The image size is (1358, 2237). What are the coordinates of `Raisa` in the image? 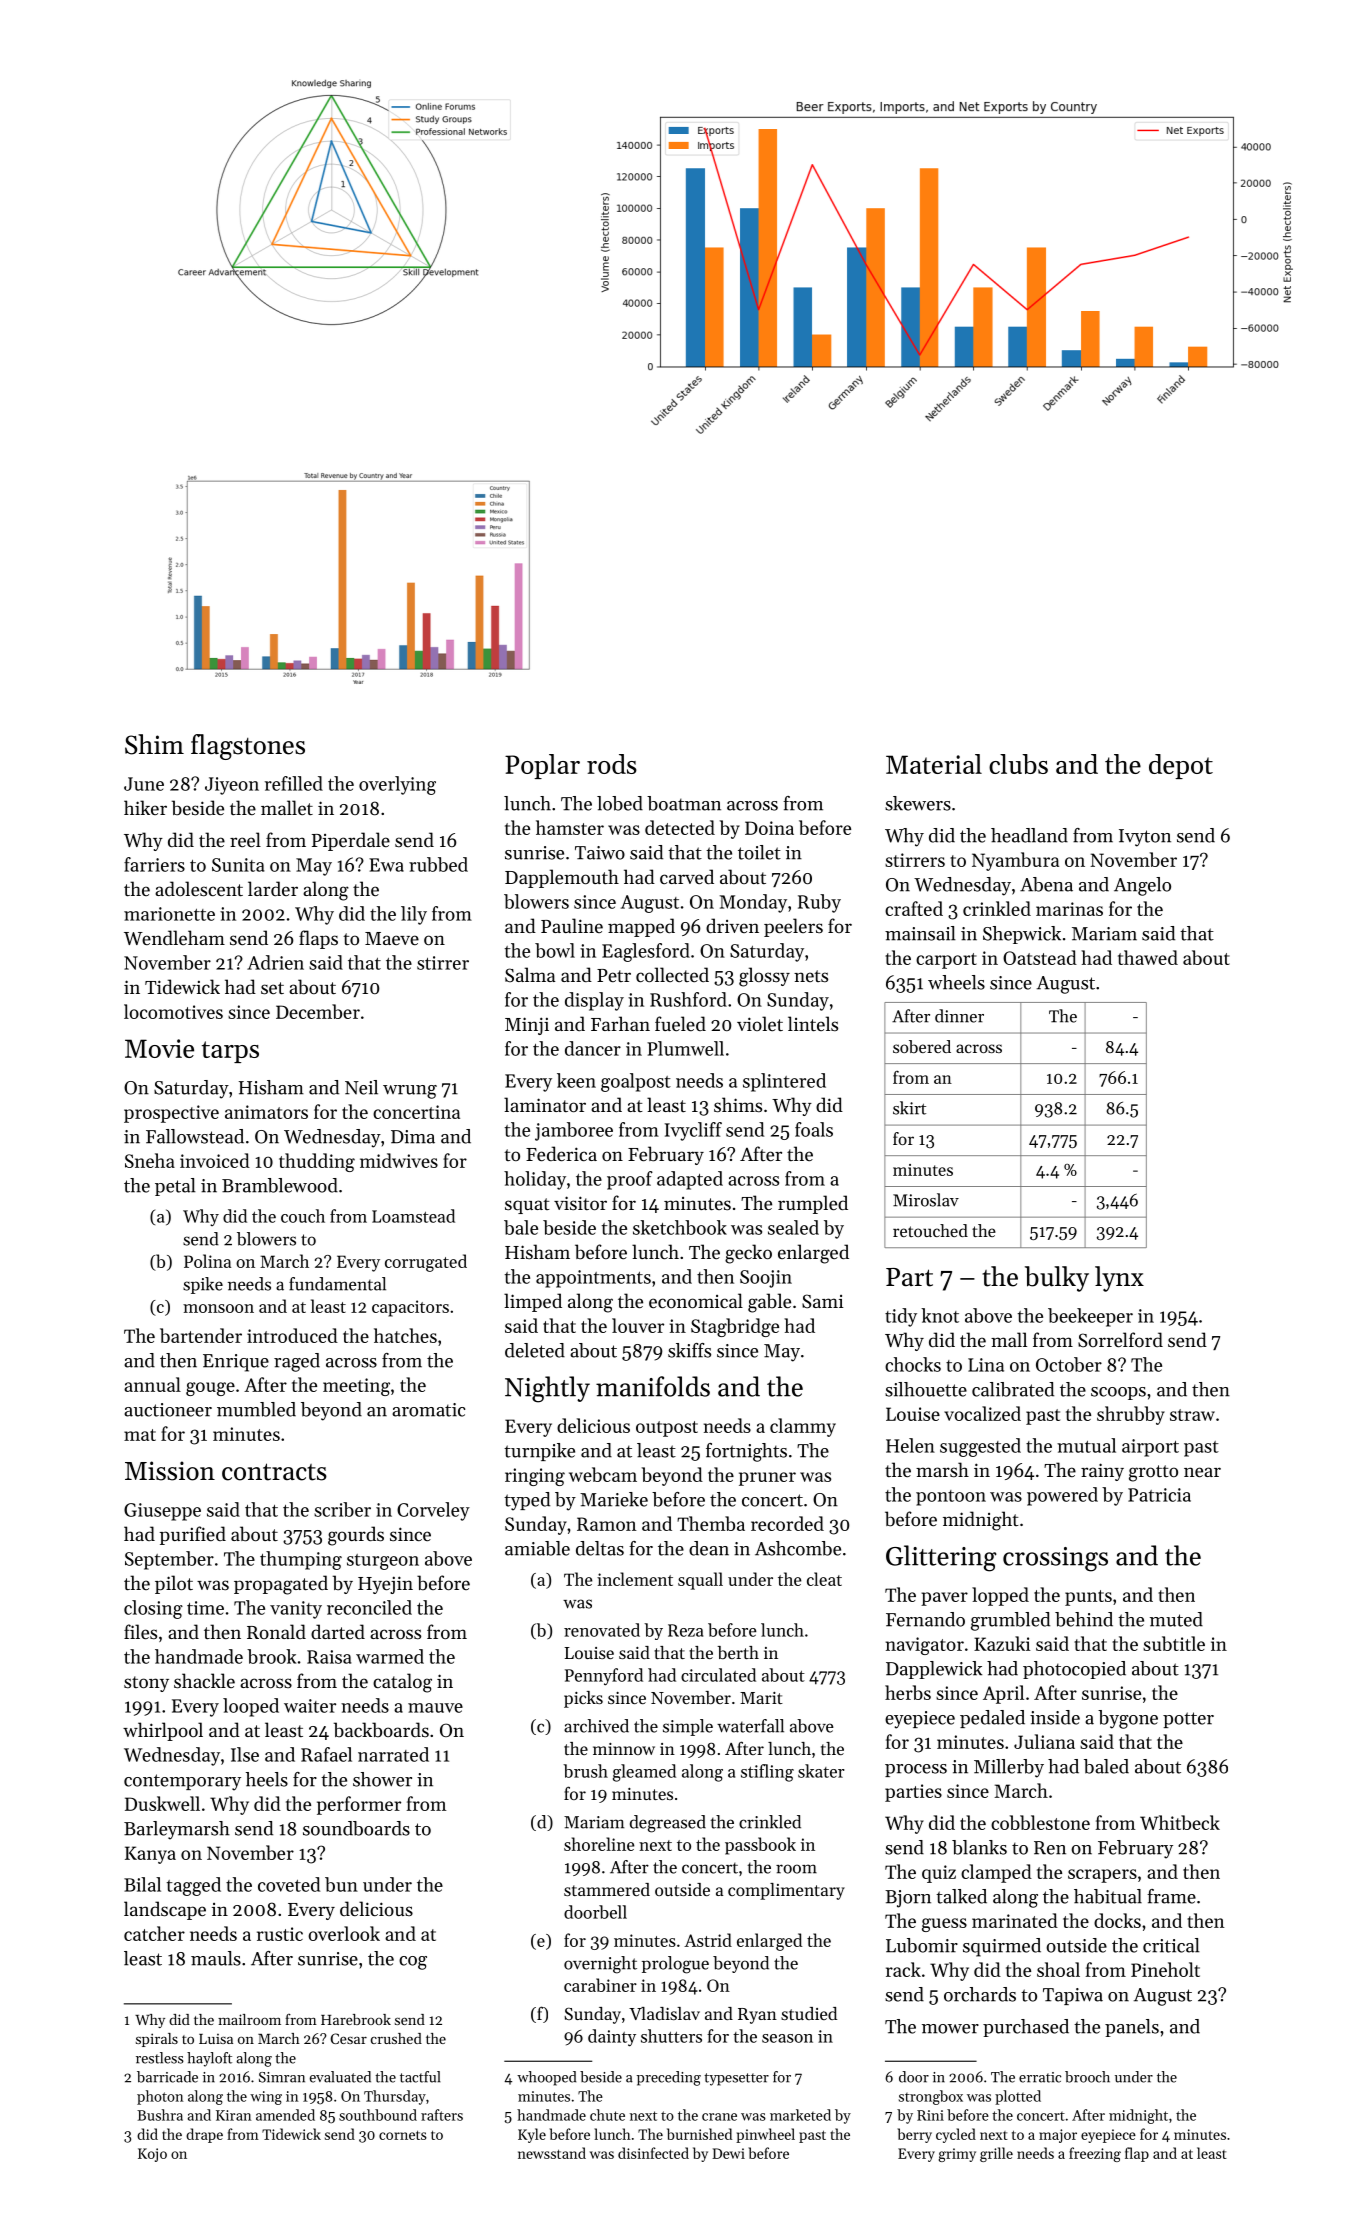 It's located at (329, 1657).
